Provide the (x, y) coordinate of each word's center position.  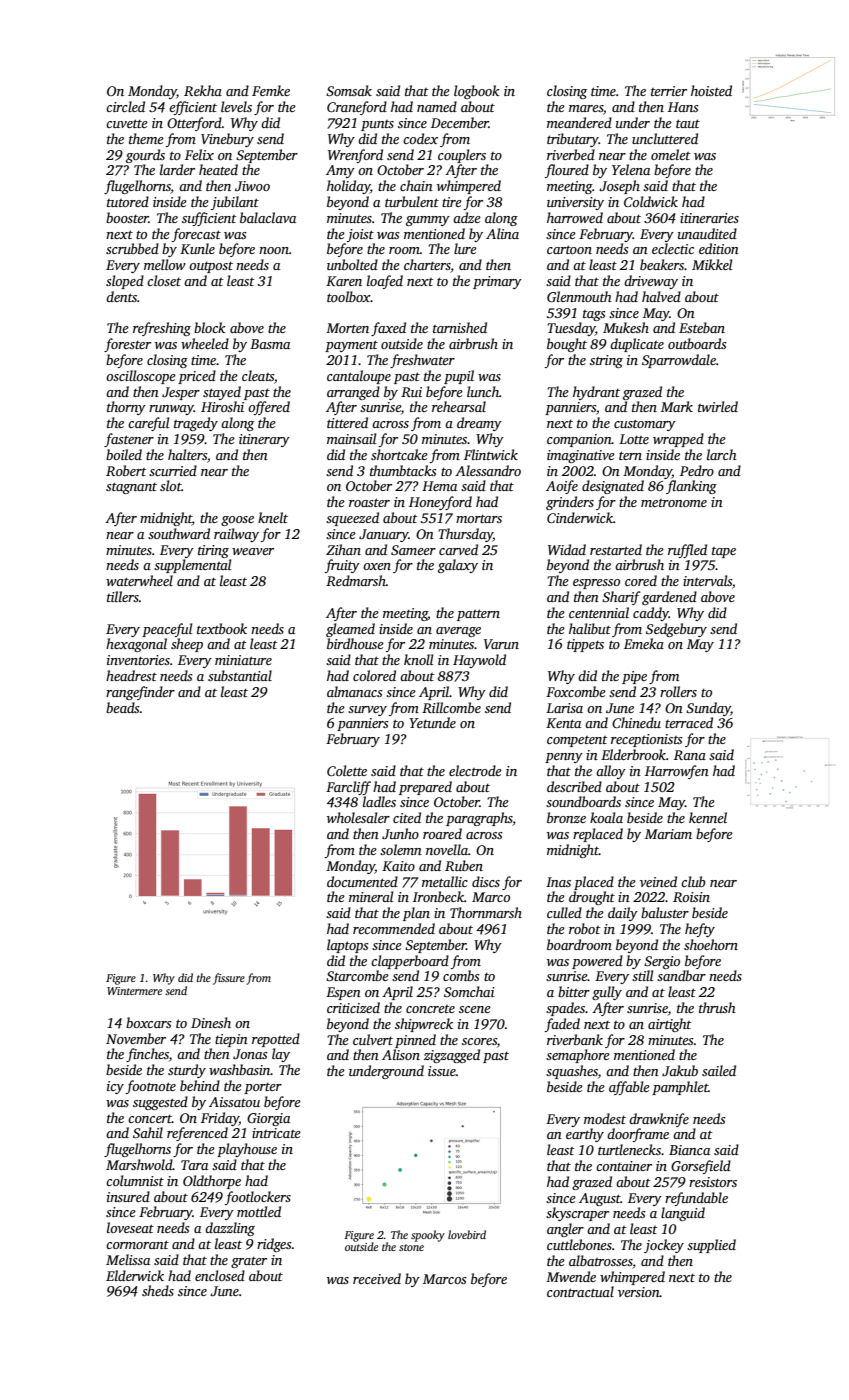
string (606, 361)
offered (269, 408)
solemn (401, 849)
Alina (502, 233)
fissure (229, 979)
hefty (700, 930)
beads (123, 707)
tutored (128, 201)
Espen (343, 993)
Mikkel (712, 264)
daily (623, 914)
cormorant (137, 1244)
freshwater (422, 361)
